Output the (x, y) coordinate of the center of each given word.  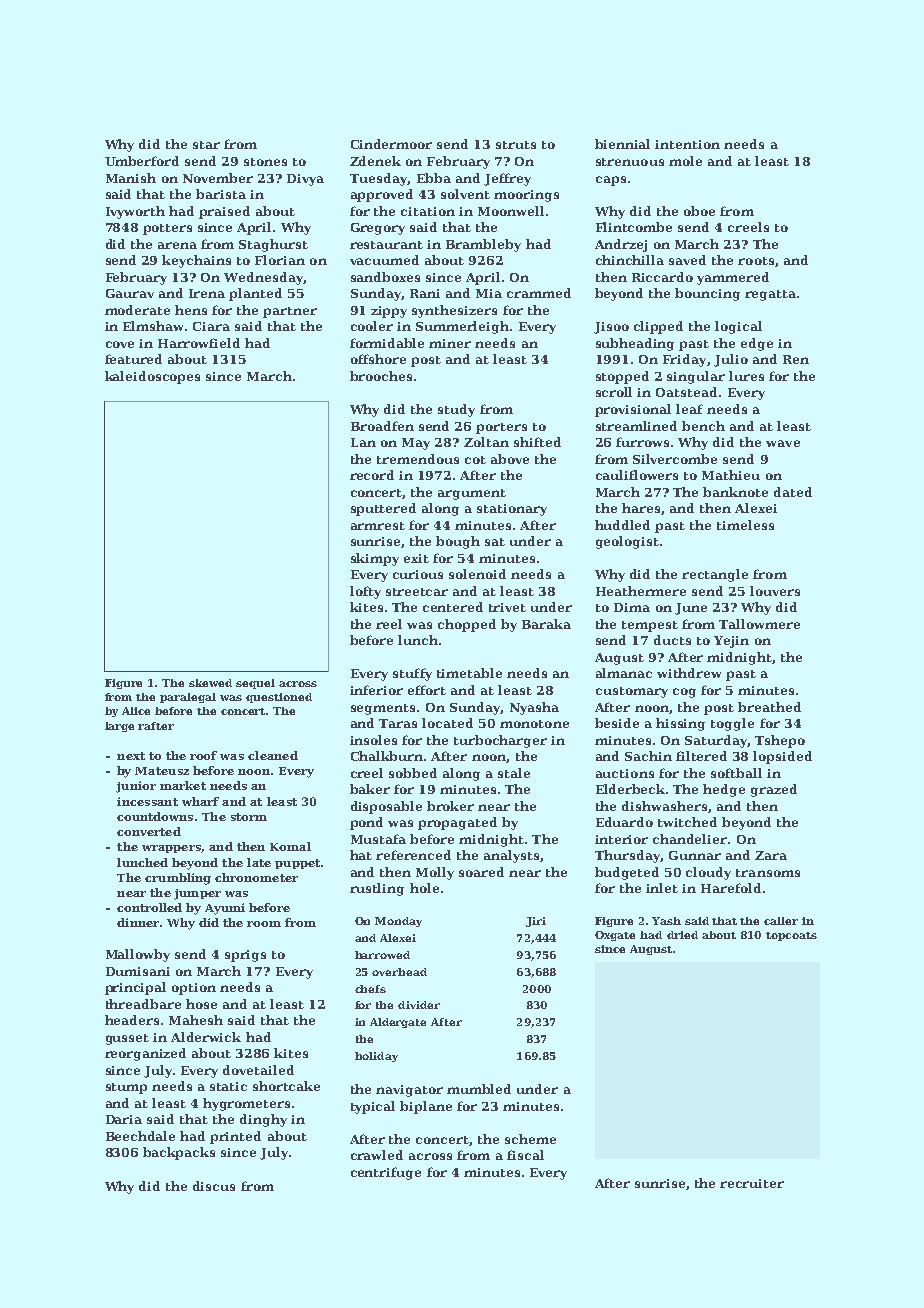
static (228, 1086)
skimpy (375, 559)
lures (746, 376)
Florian (280, 260)
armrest (378, 526)
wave (783, 443)
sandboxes (385, 277)
